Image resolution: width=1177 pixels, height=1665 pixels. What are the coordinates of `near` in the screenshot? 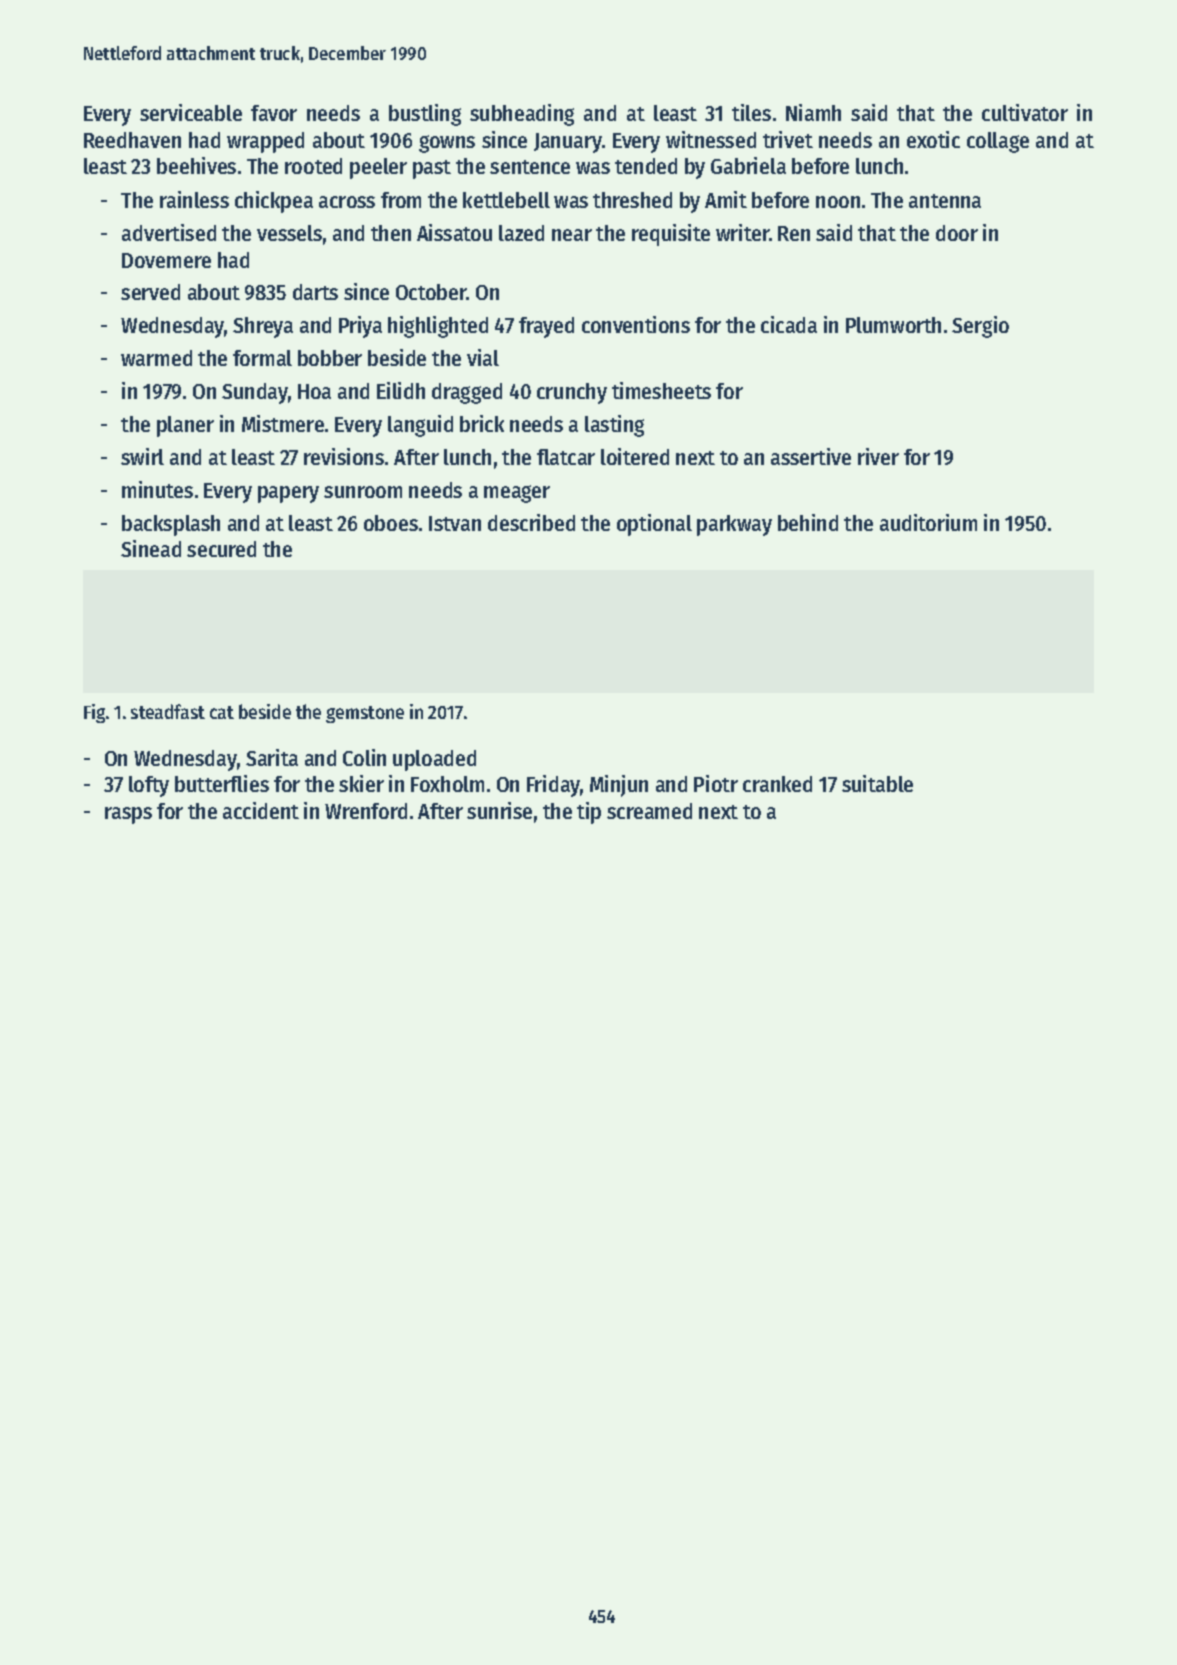 It's located at (572, 235).
